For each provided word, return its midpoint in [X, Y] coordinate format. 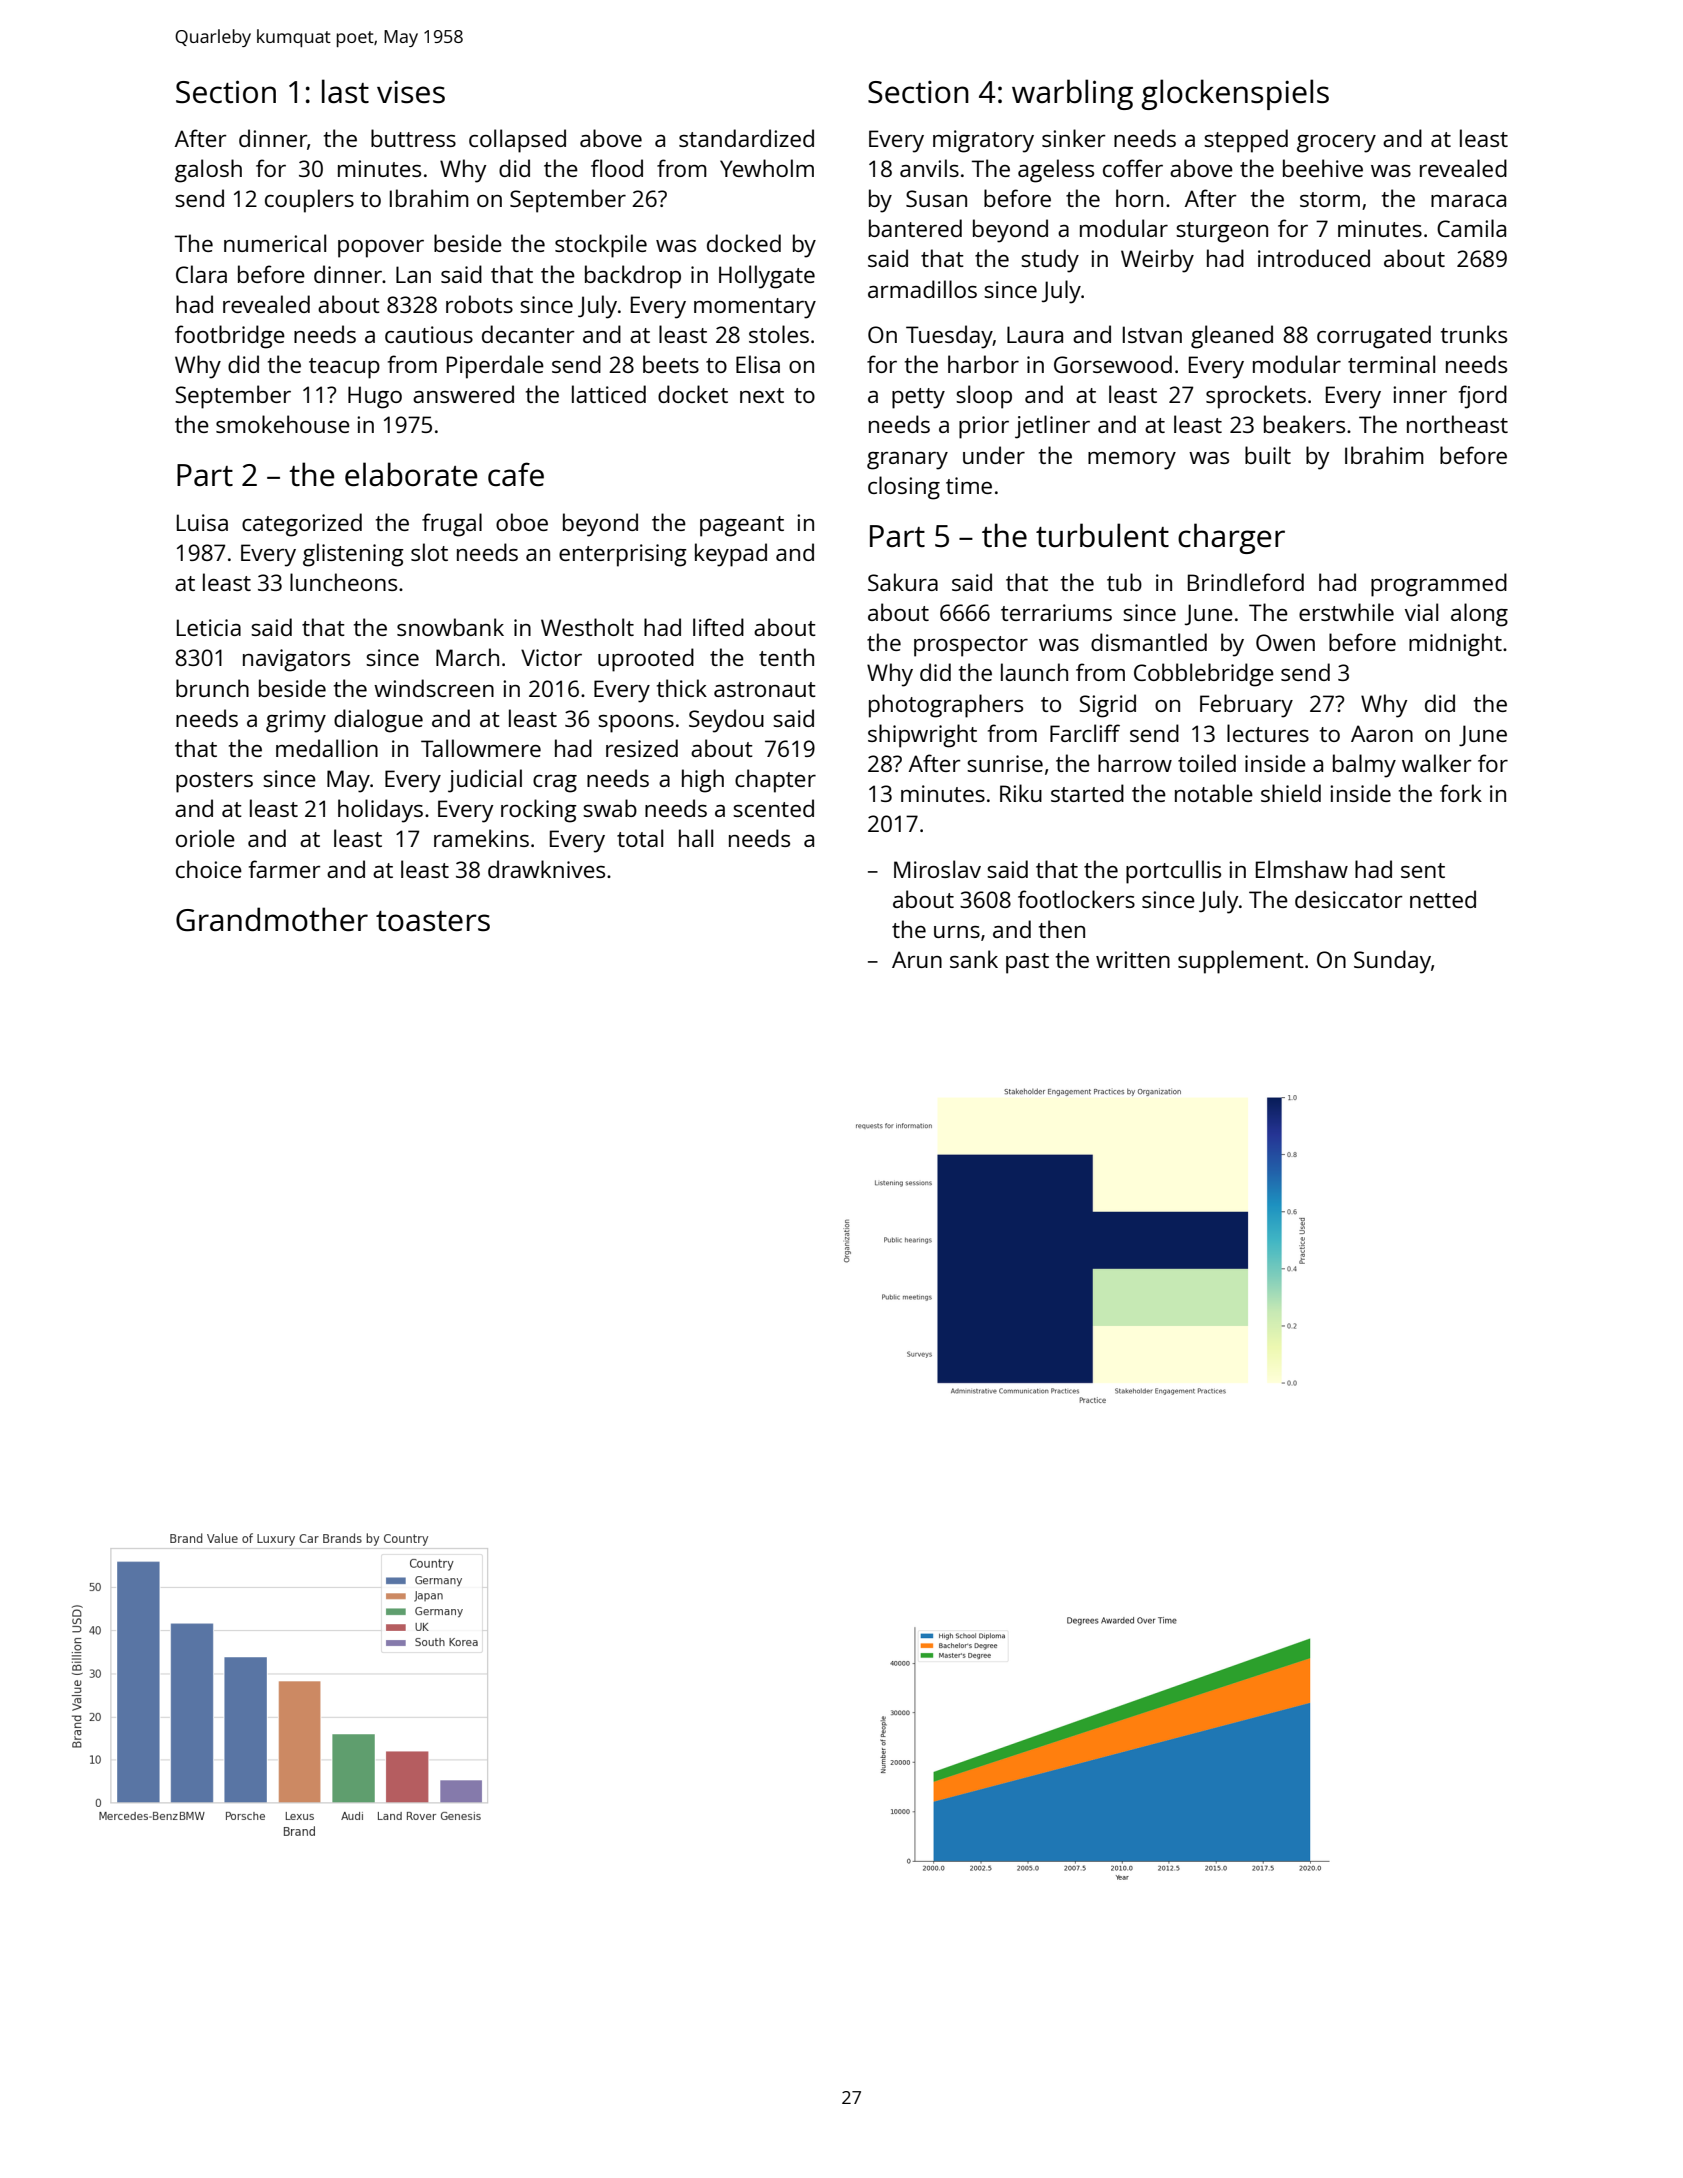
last [345, 91]
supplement [1241, 962]
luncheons [343, 582]
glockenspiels [1235, 94]
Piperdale [495, 367]
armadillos [922, 289]
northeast [1457, 424]
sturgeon [1222, 232]
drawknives [546, 869]
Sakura [903, 582]
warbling [1072, 94]
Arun [917, 959]
